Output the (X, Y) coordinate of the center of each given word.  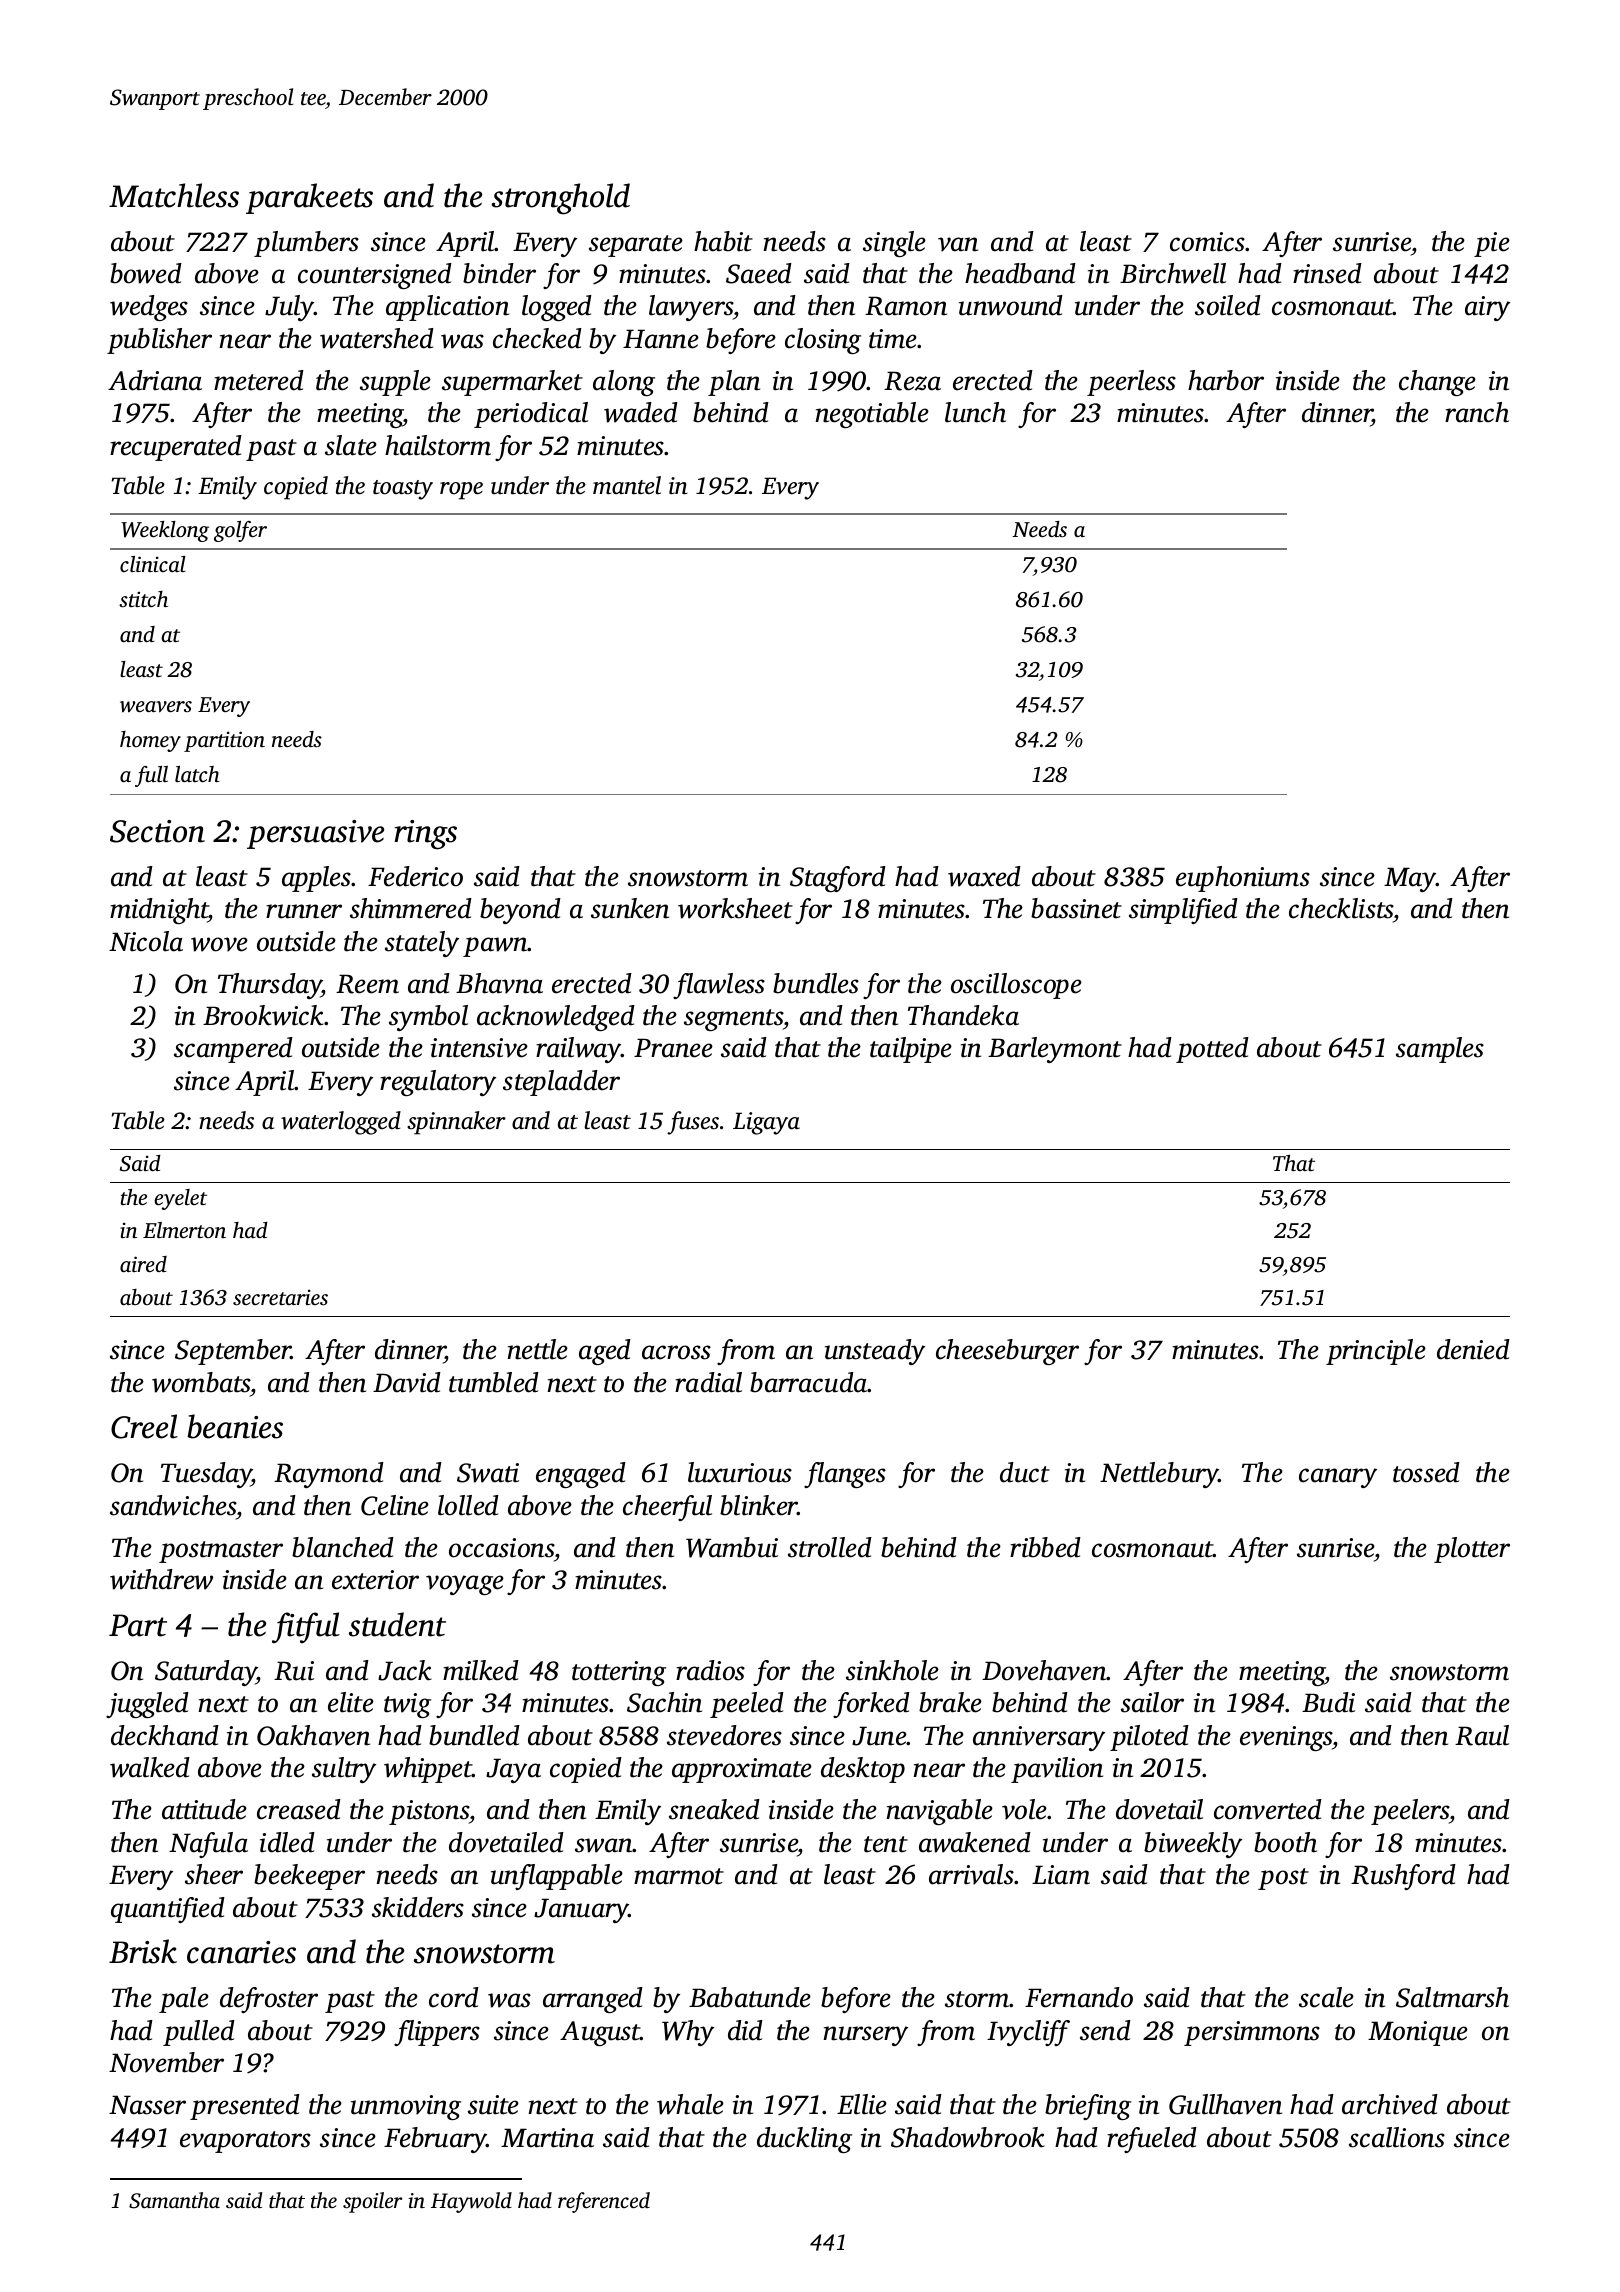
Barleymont (1055, 1050)
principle (1376, 1352)
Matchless (174, 195)
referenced (604, 2202)
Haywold (471, 2202)
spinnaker (456, 1123)
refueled (1152, 2140)
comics (1208, 242)
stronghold (561, 199)
